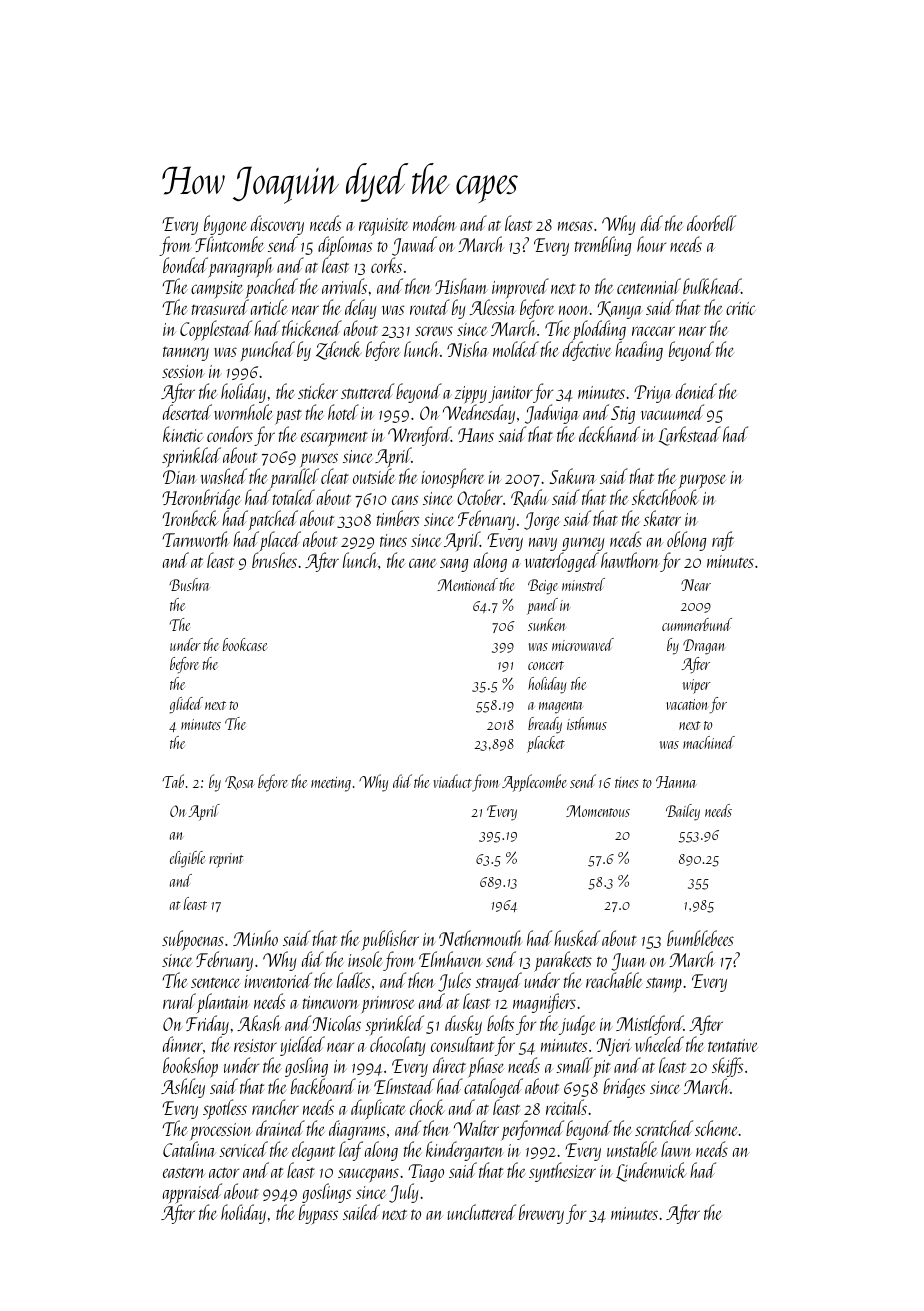 The width and height of the screenshot is (924, 1311). Describe the element at coordinates (583, 544) in the screenshot. I see `gurney` at that location.
